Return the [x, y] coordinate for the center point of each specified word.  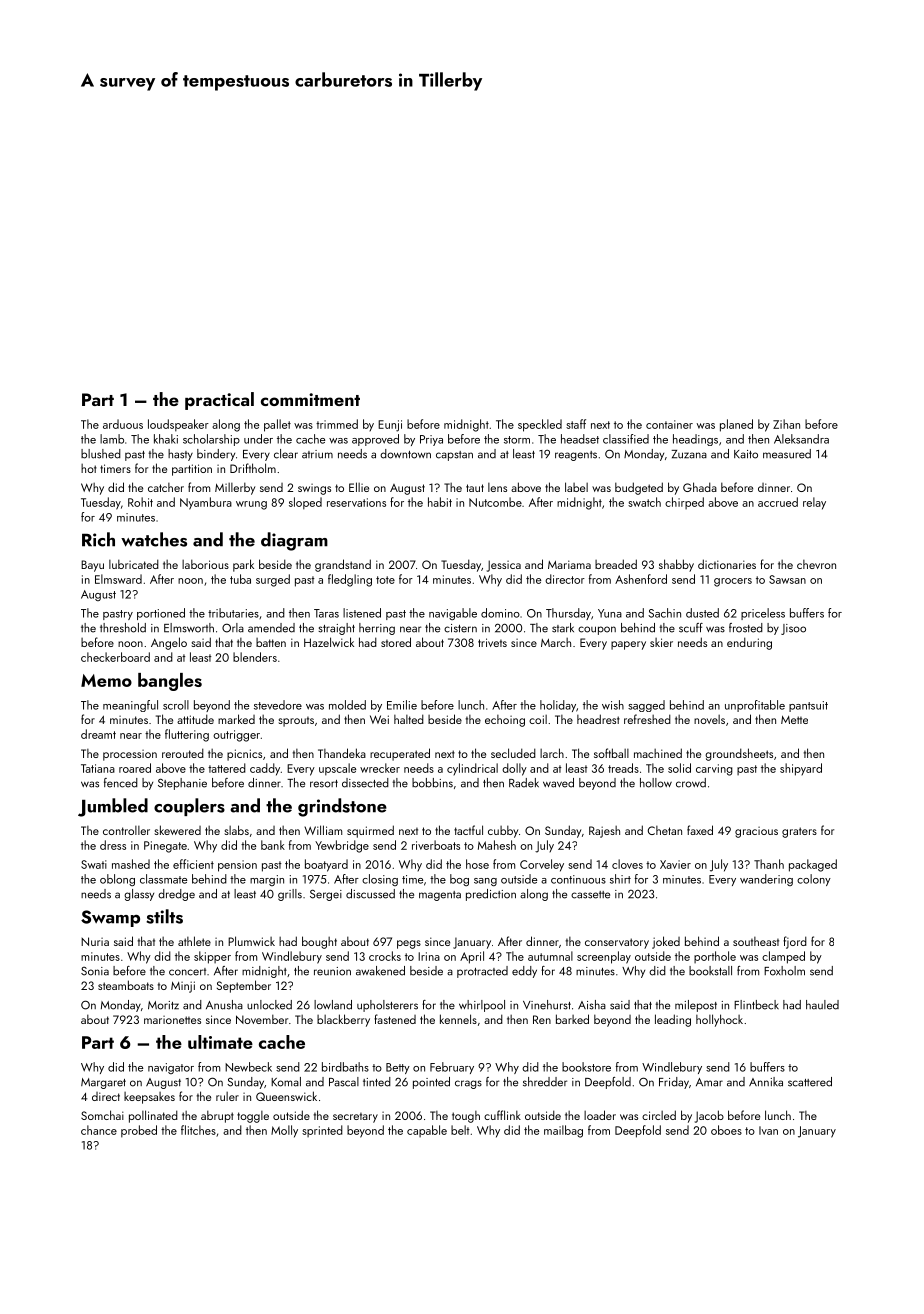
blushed [101, 454]
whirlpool [482, 1006]
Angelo [169, 643]
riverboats [436, 845]
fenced [121, 783]
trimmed [337, 424]
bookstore [586, 1067]
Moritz [163, 1005]
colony [814, 880]
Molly [284, 1131]
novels [709, 719]
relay [814, 503]
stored [396, 642]
